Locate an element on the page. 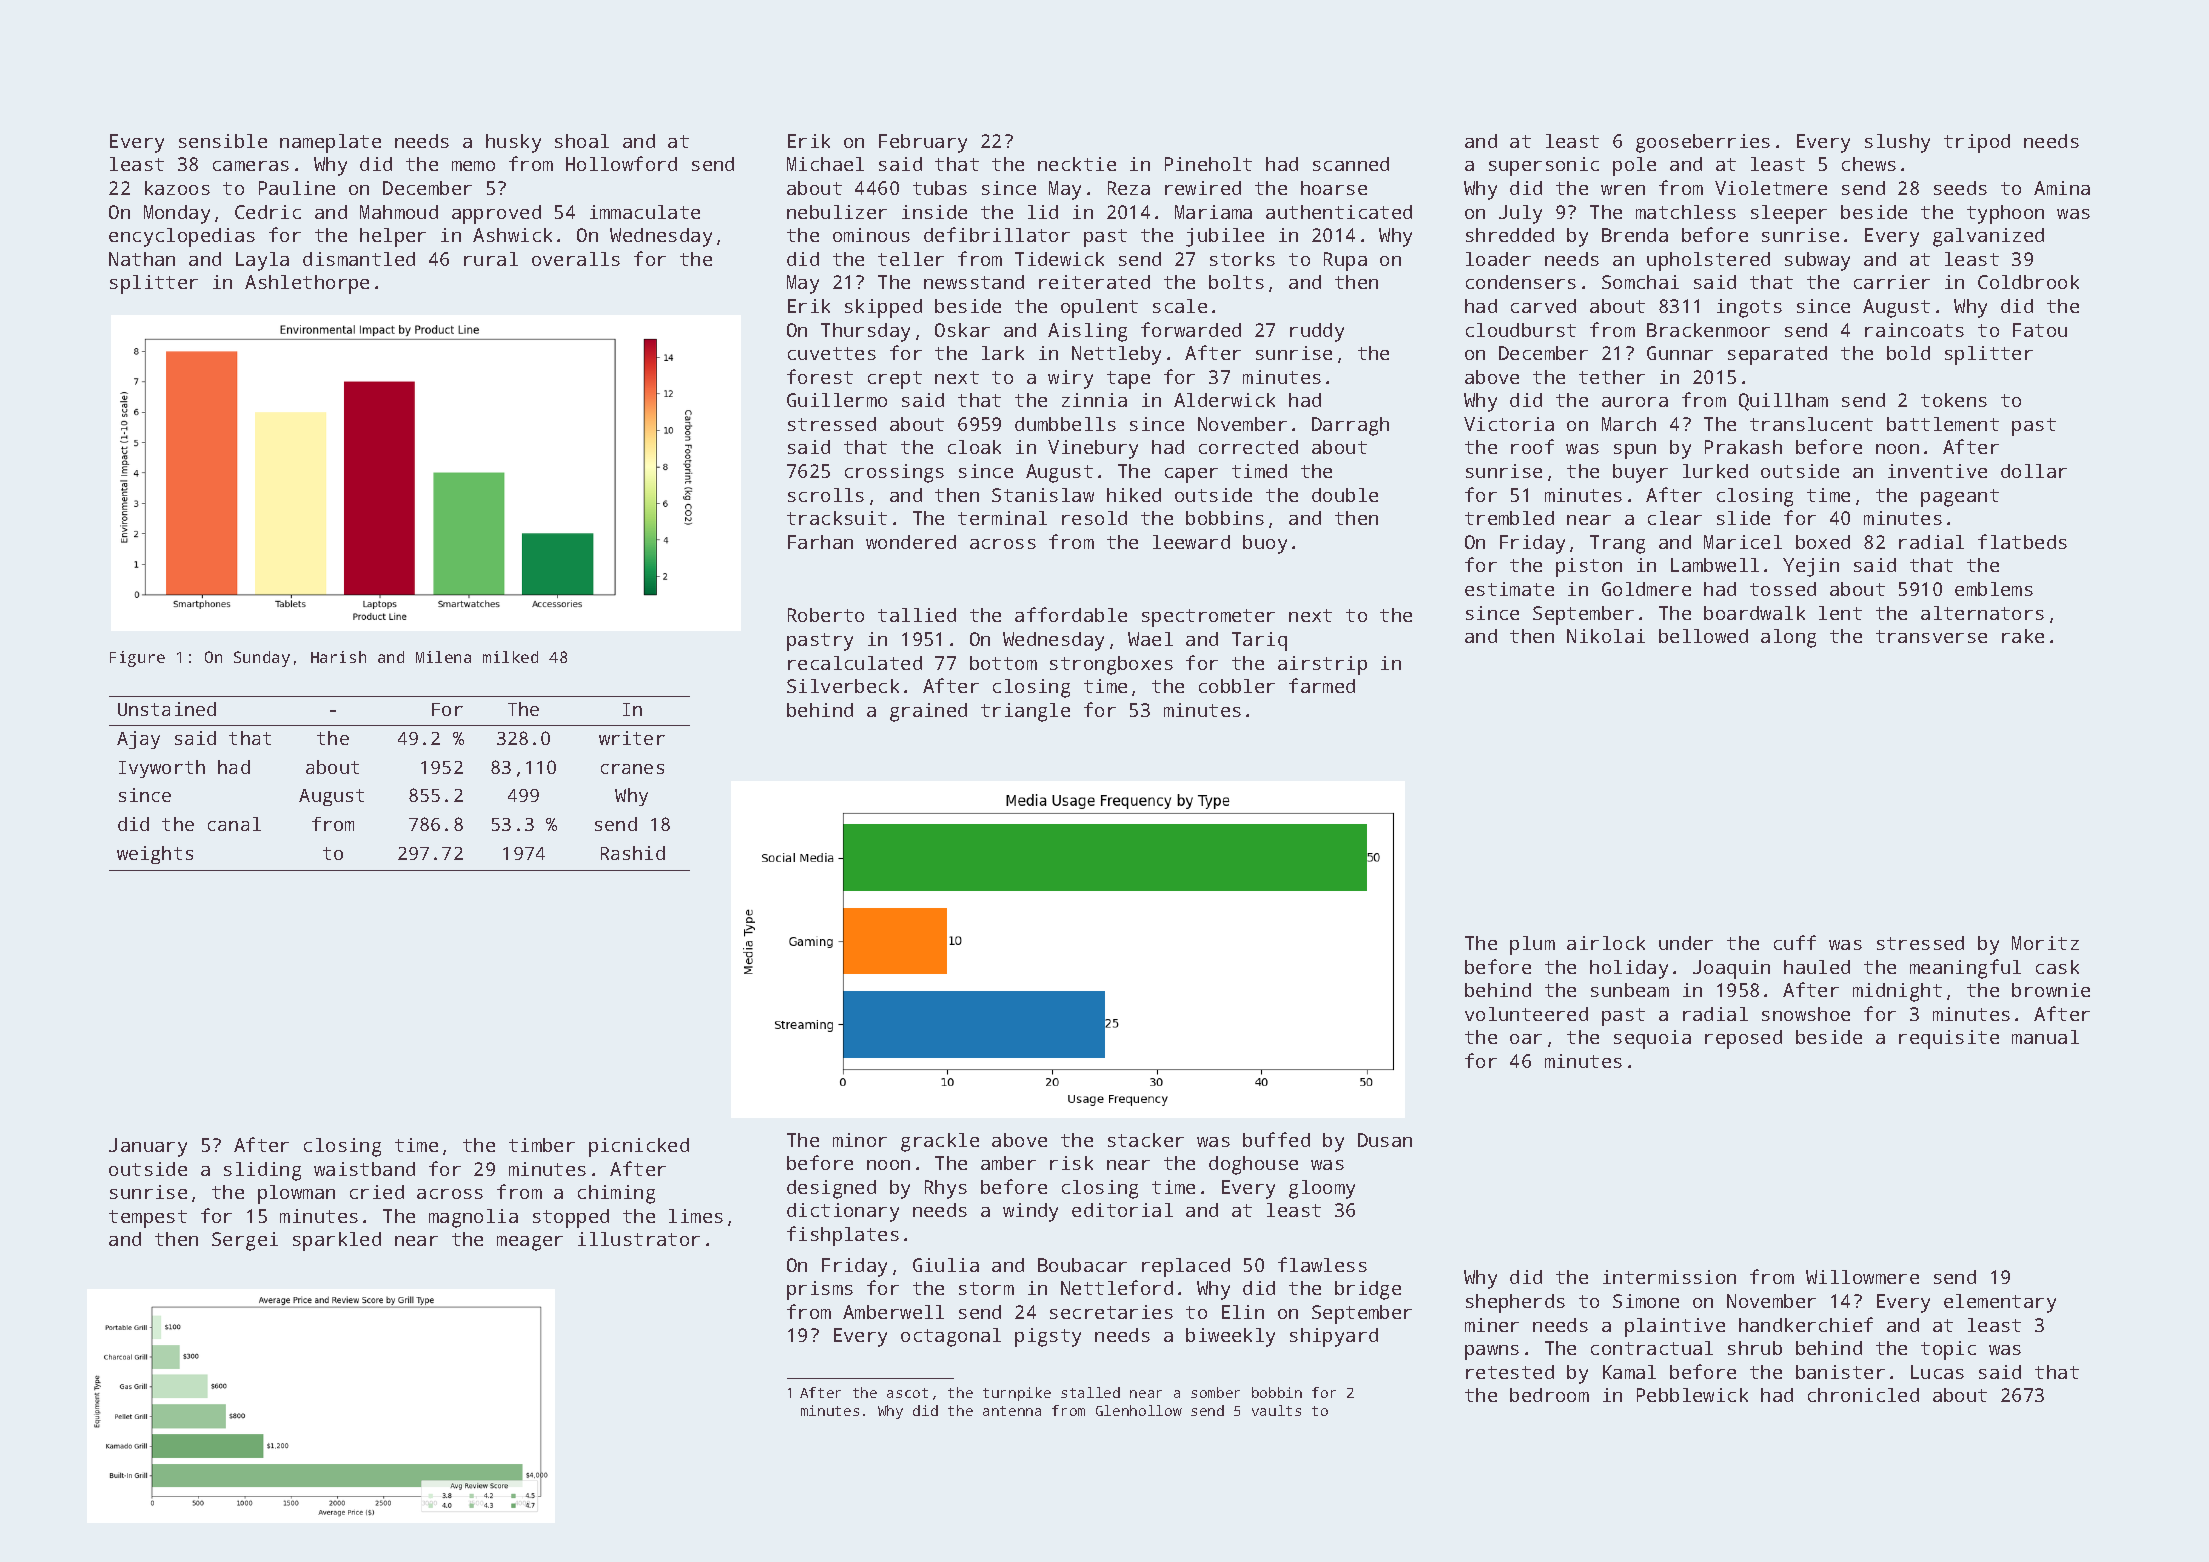 The height and width of the image is (1562, 2209). teller is located at coordinates (911, 259).
